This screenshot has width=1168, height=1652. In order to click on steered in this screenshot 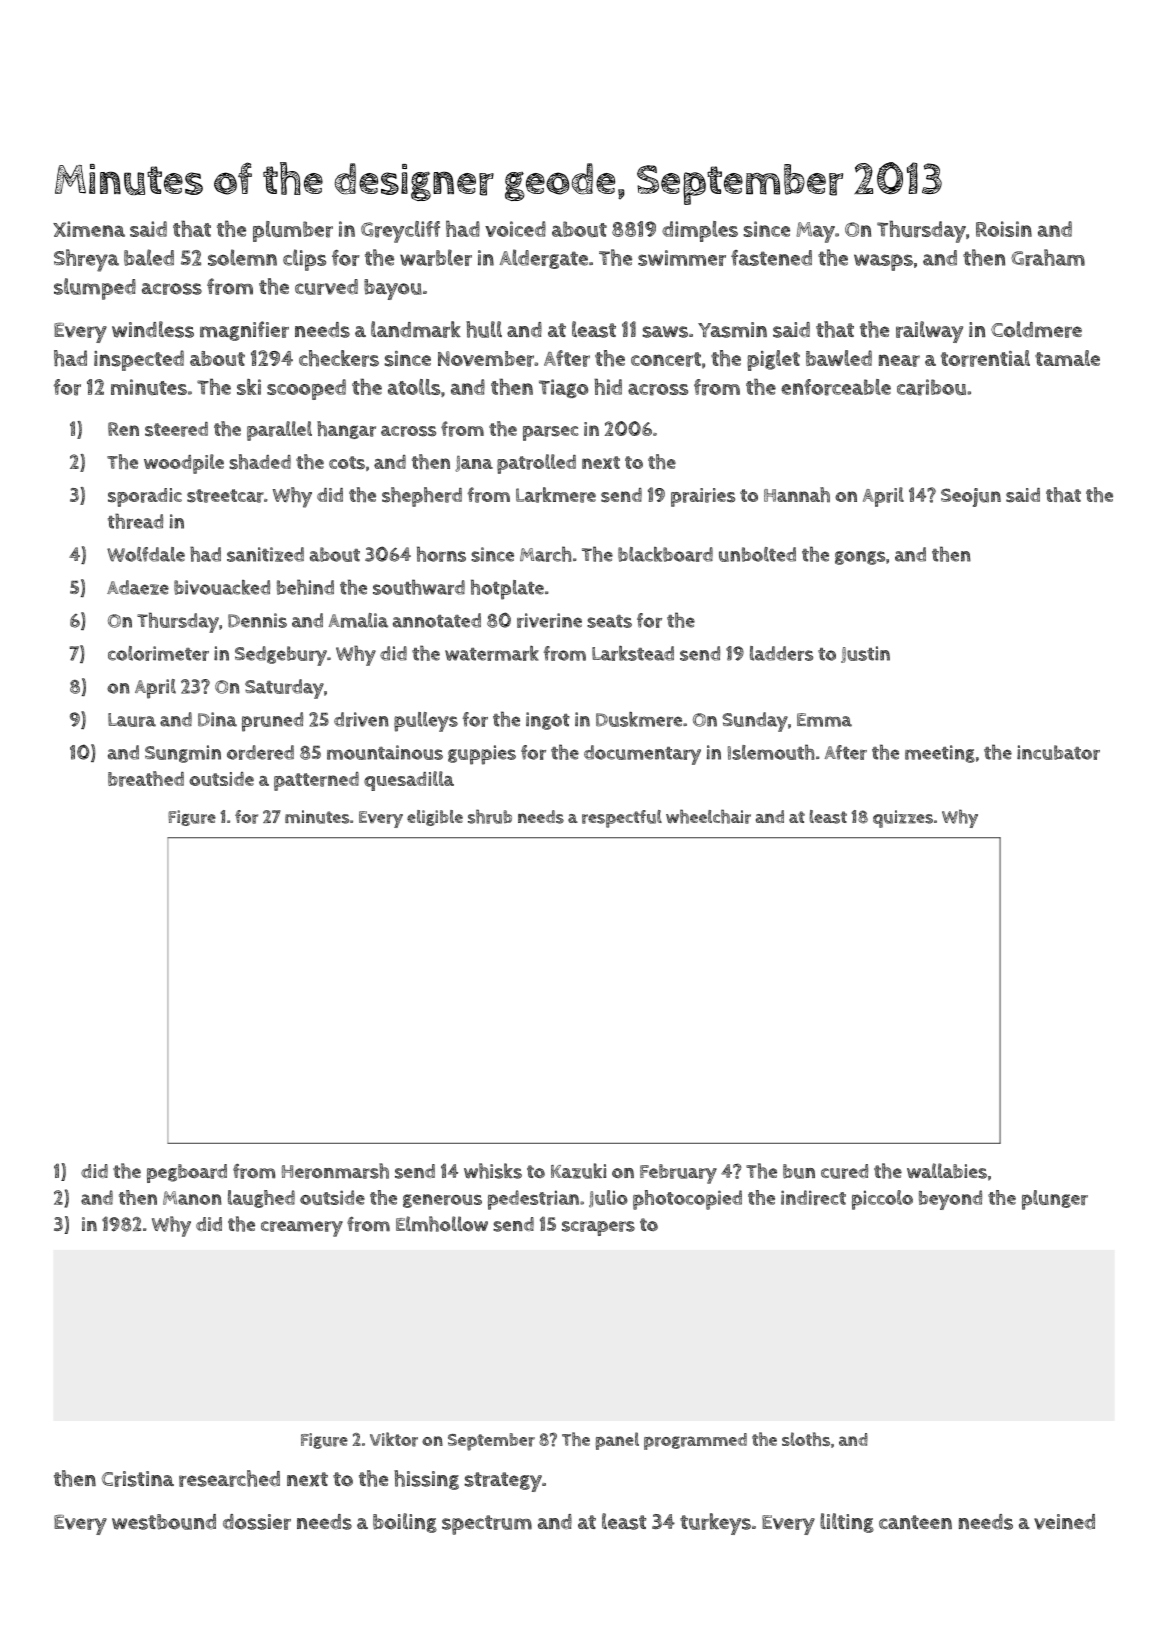, I will do `click(176, 429)`.
